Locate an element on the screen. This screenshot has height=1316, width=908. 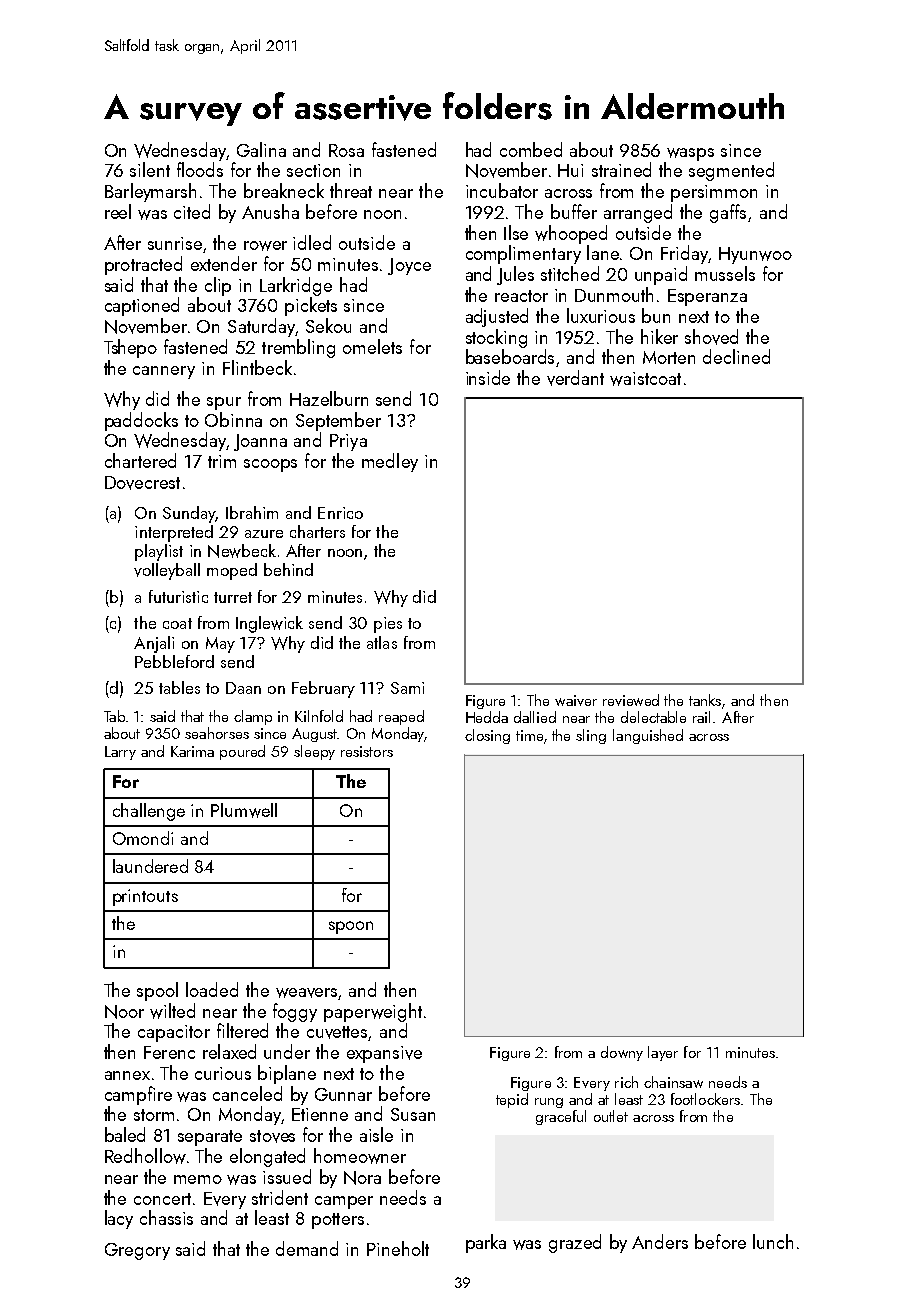
Galina is located at coordinates (261, 149).
